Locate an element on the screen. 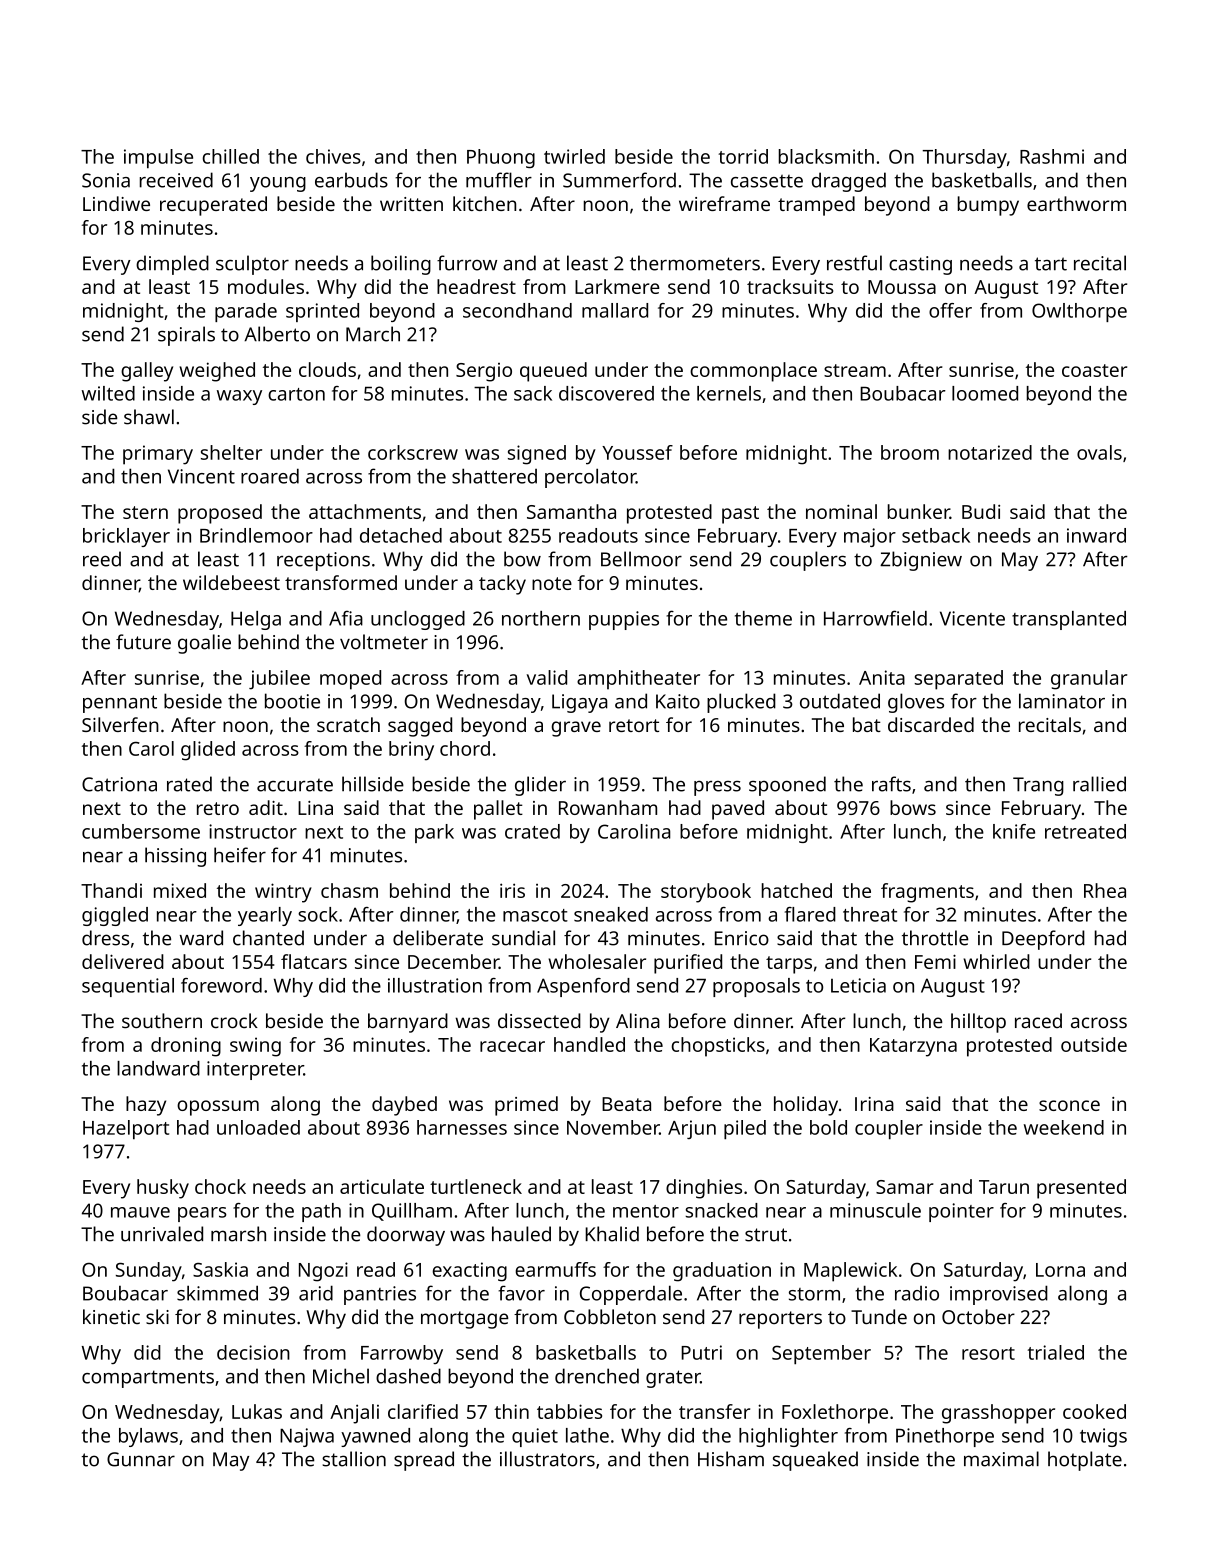 The image size is (1209, 1564). Rhea is located at coordinates (1105, 890).
